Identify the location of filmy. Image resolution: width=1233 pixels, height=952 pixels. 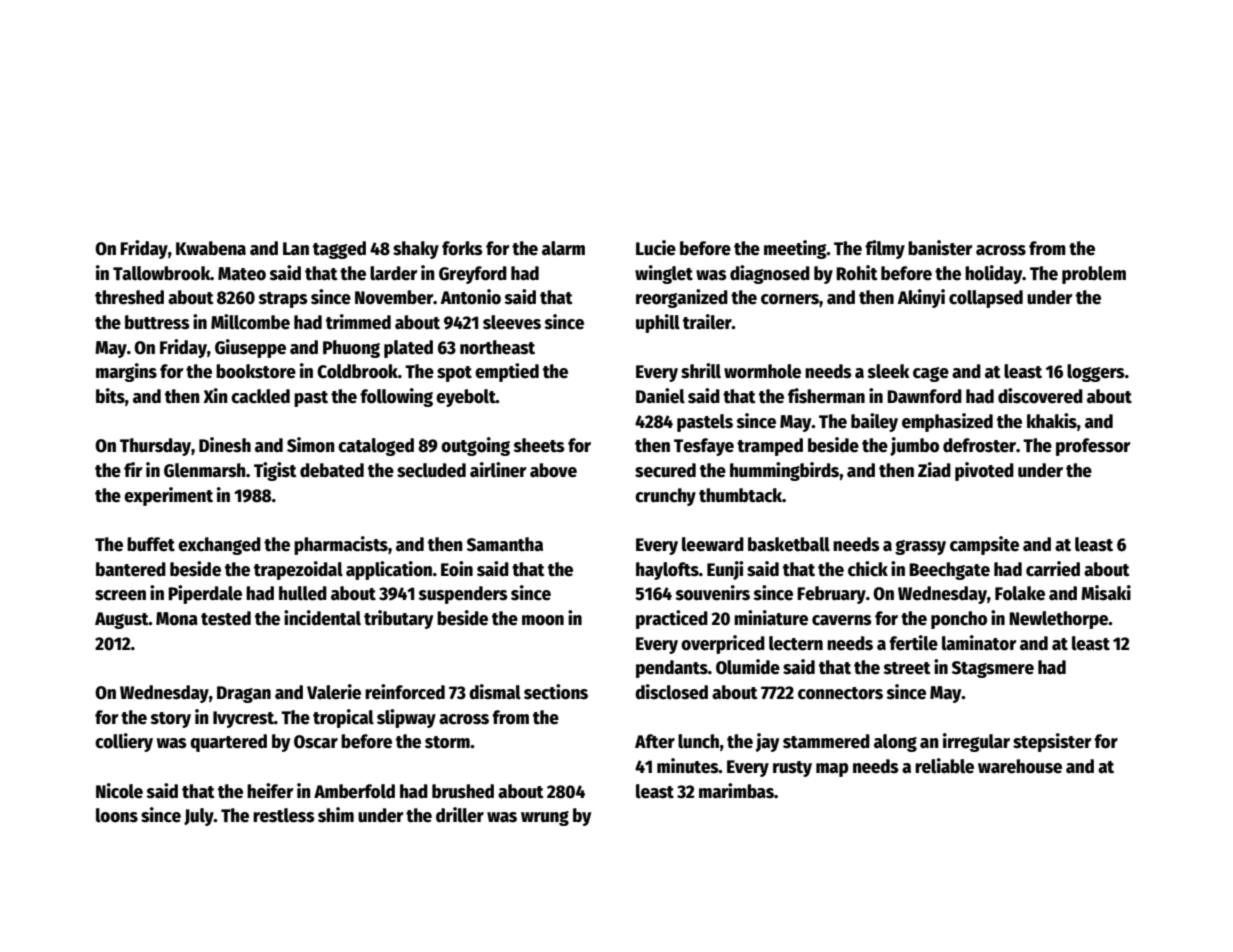
(885, 249).
